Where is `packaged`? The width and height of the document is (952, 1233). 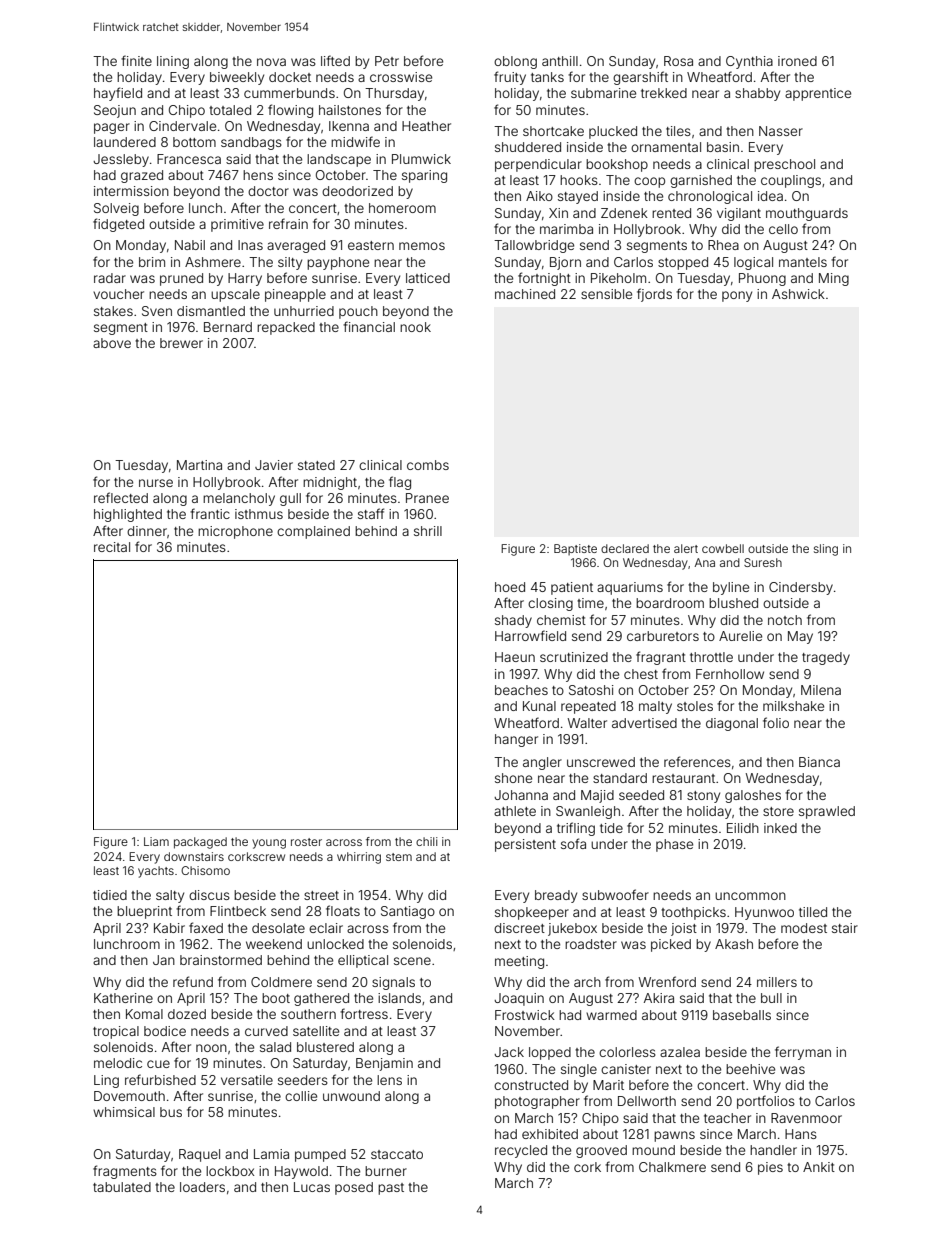
packaged is located at coordinates (200, 843).
